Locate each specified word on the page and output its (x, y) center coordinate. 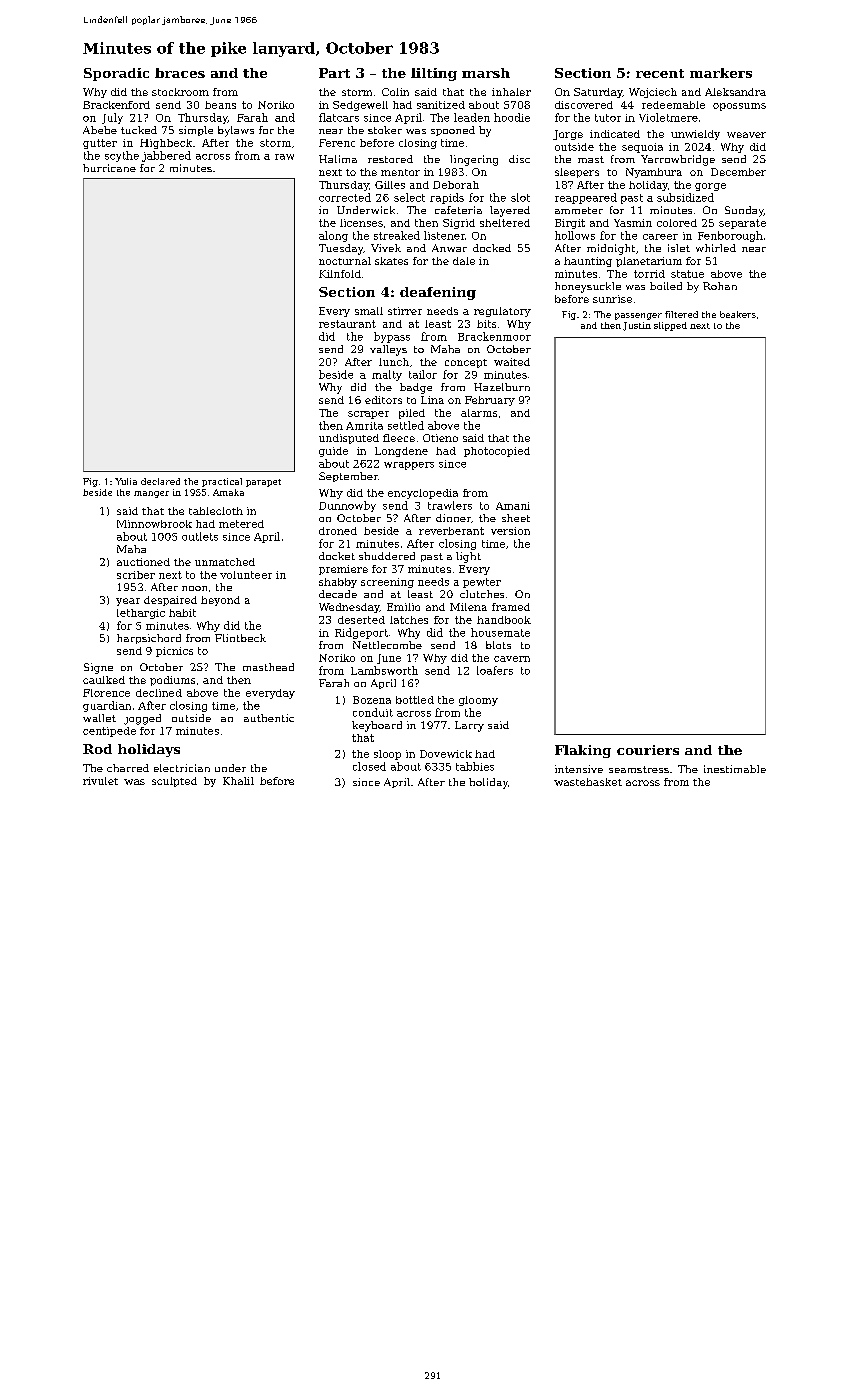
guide (333, 452)
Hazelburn (502, 387)
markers (721, 73)
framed (511, 607)
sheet (516, 518)
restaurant (347, 324)
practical (222, 482)
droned (338, 531)
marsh (486, 73)
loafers (495, 670)
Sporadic (116, 74)
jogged (142, 719)
